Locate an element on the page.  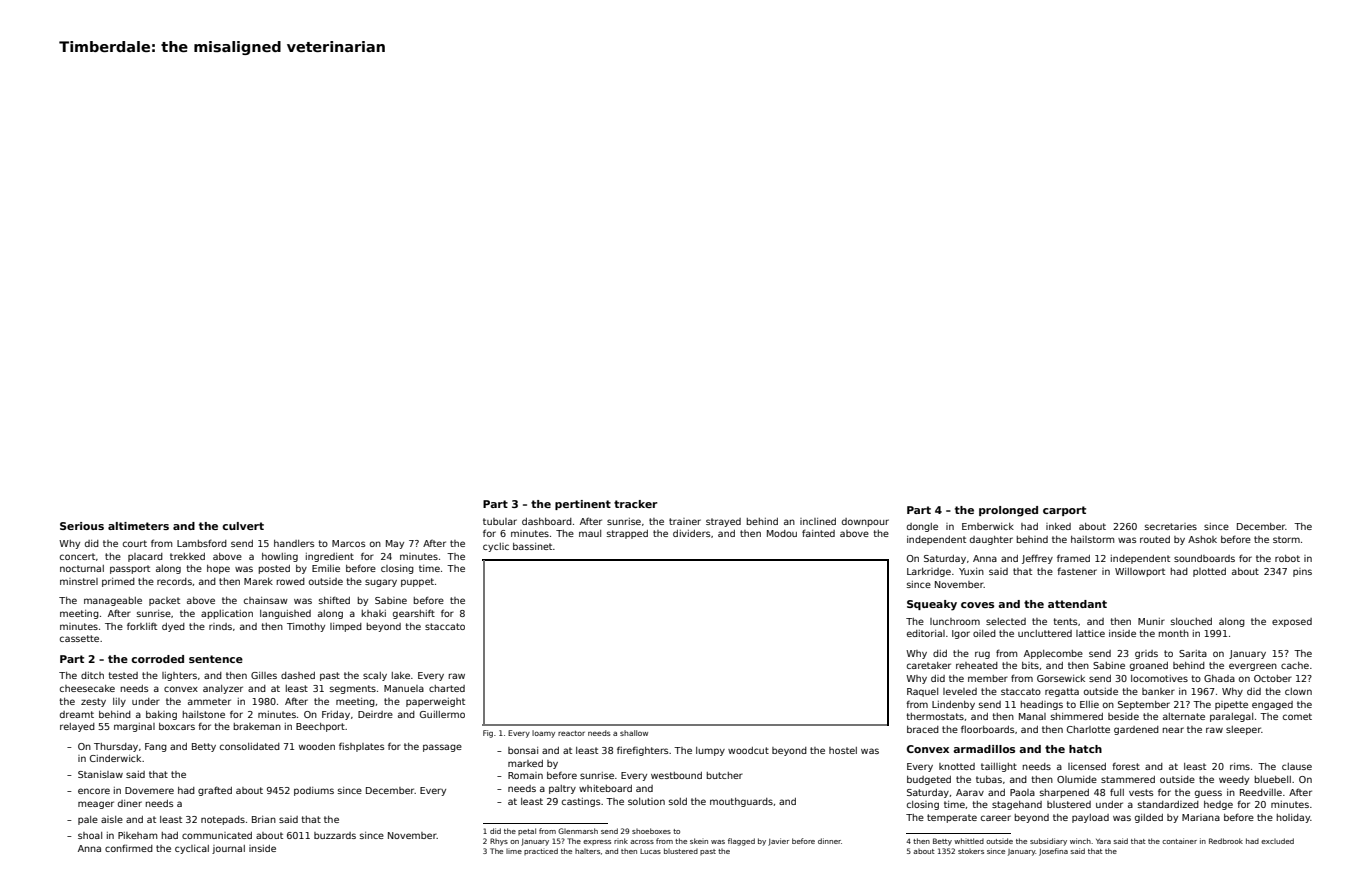
pins is located at coordinates (1302, 572).
